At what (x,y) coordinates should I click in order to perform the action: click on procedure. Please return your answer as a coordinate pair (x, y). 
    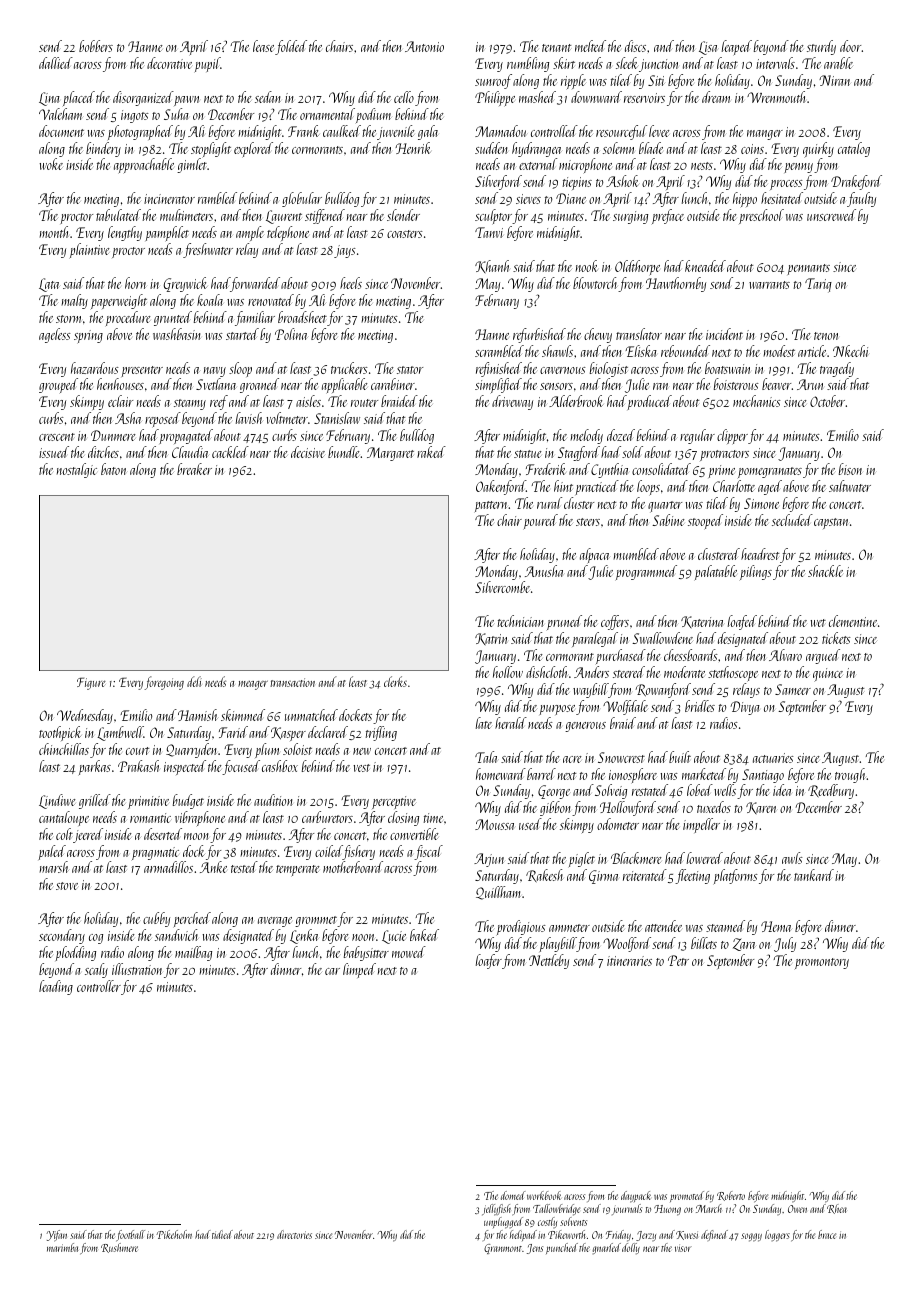
    Looking at the image, I should click on (128, 318).
